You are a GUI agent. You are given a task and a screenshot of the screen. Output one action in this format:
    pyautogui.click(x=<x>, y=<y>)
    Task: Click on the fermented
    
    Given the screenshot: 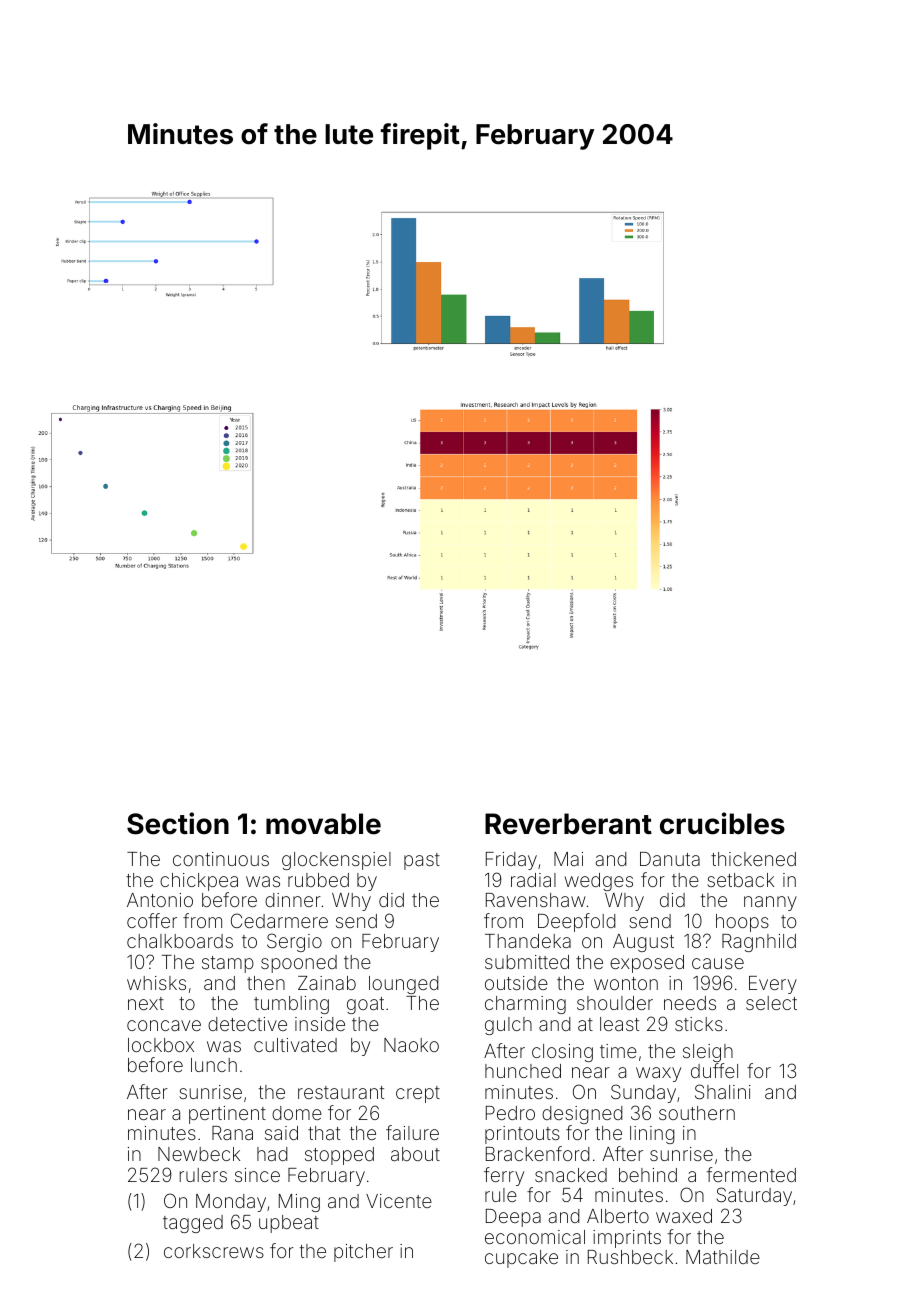 What is the action you would take?
    pyautogui.click(x=751, y=1174)
